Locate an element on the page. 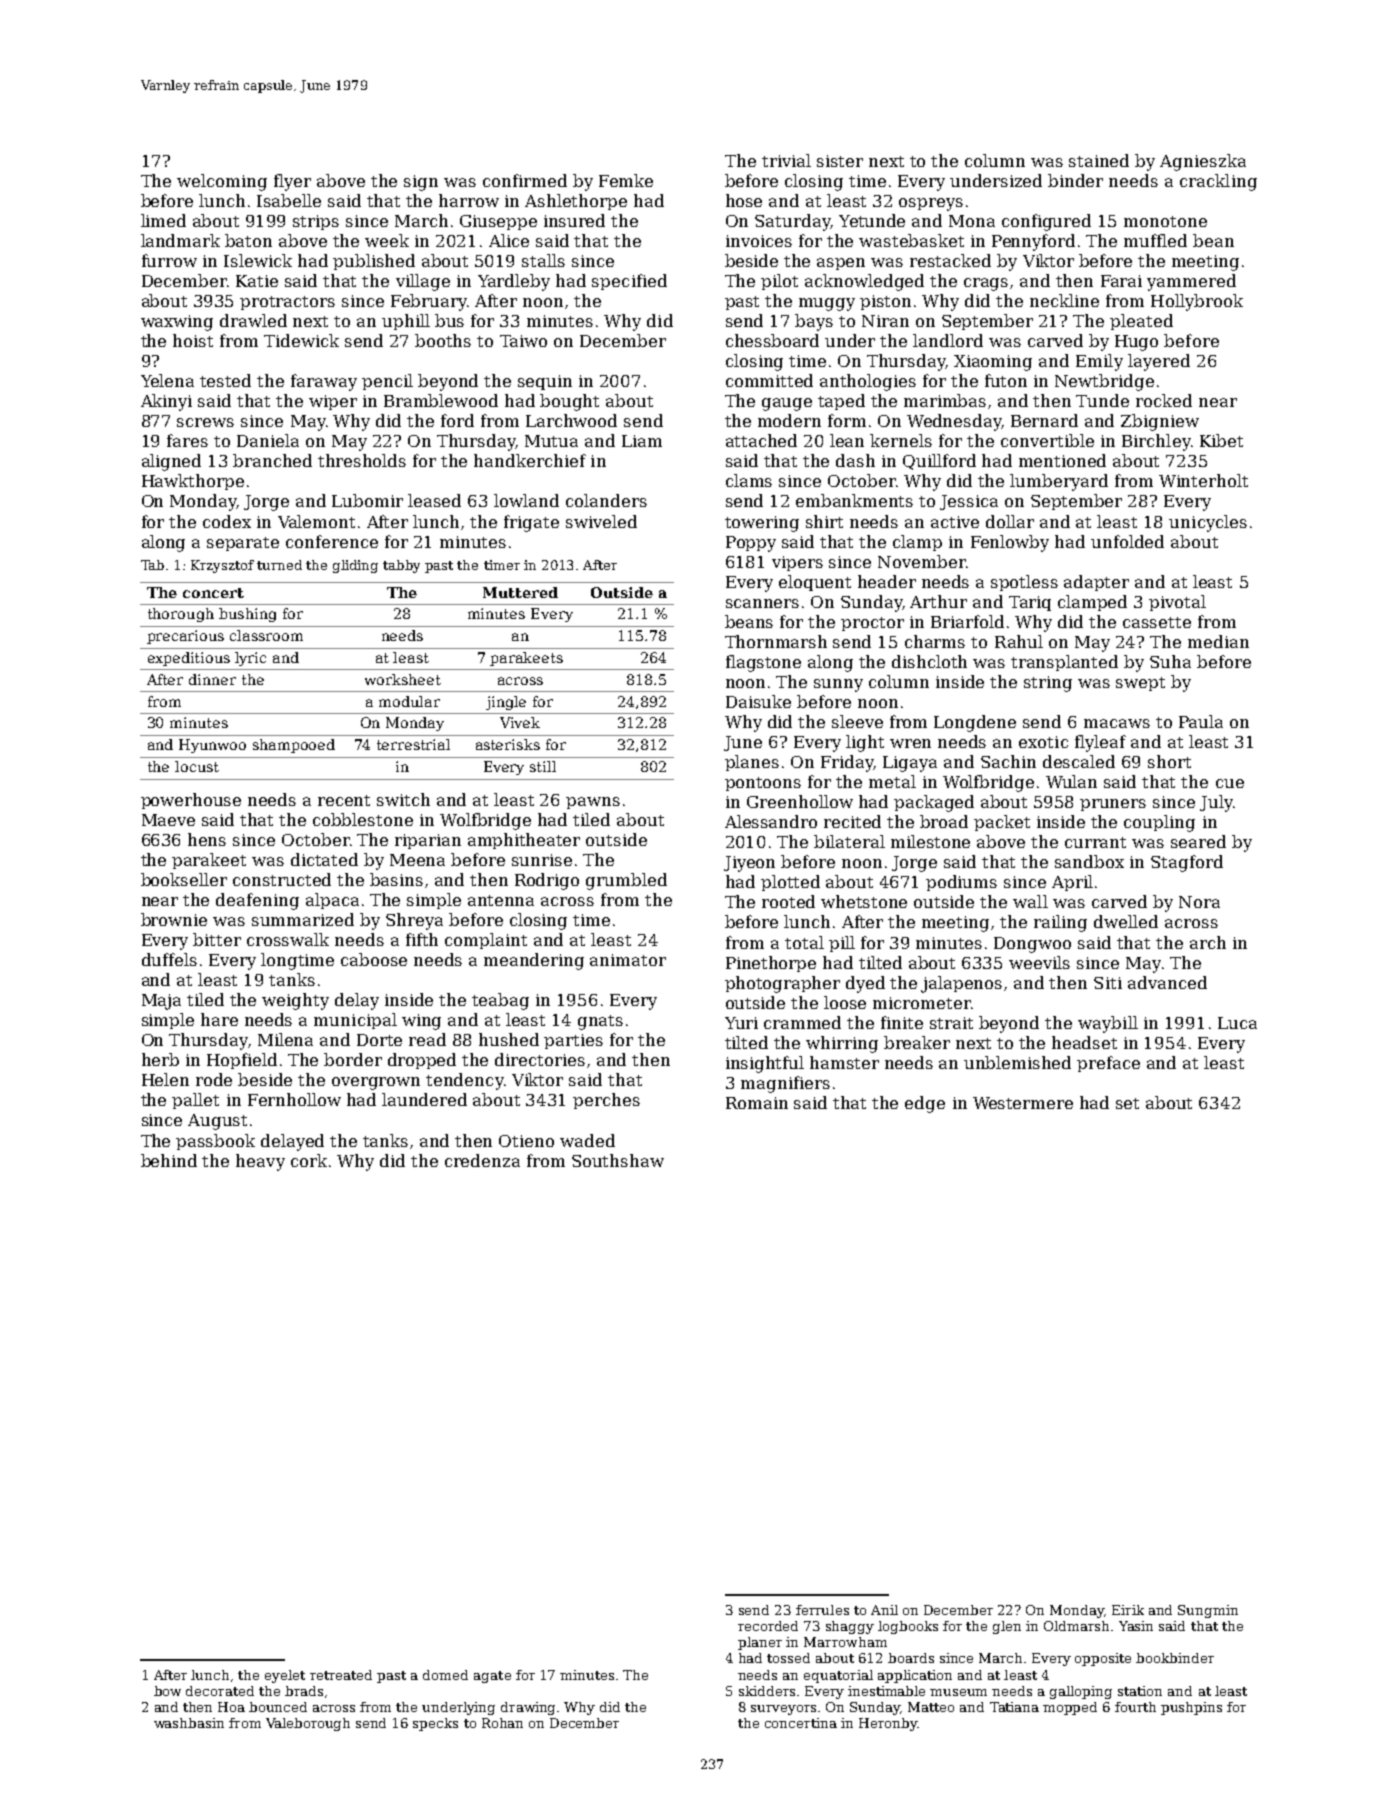  behind is located at coordinates (169, 1160).
